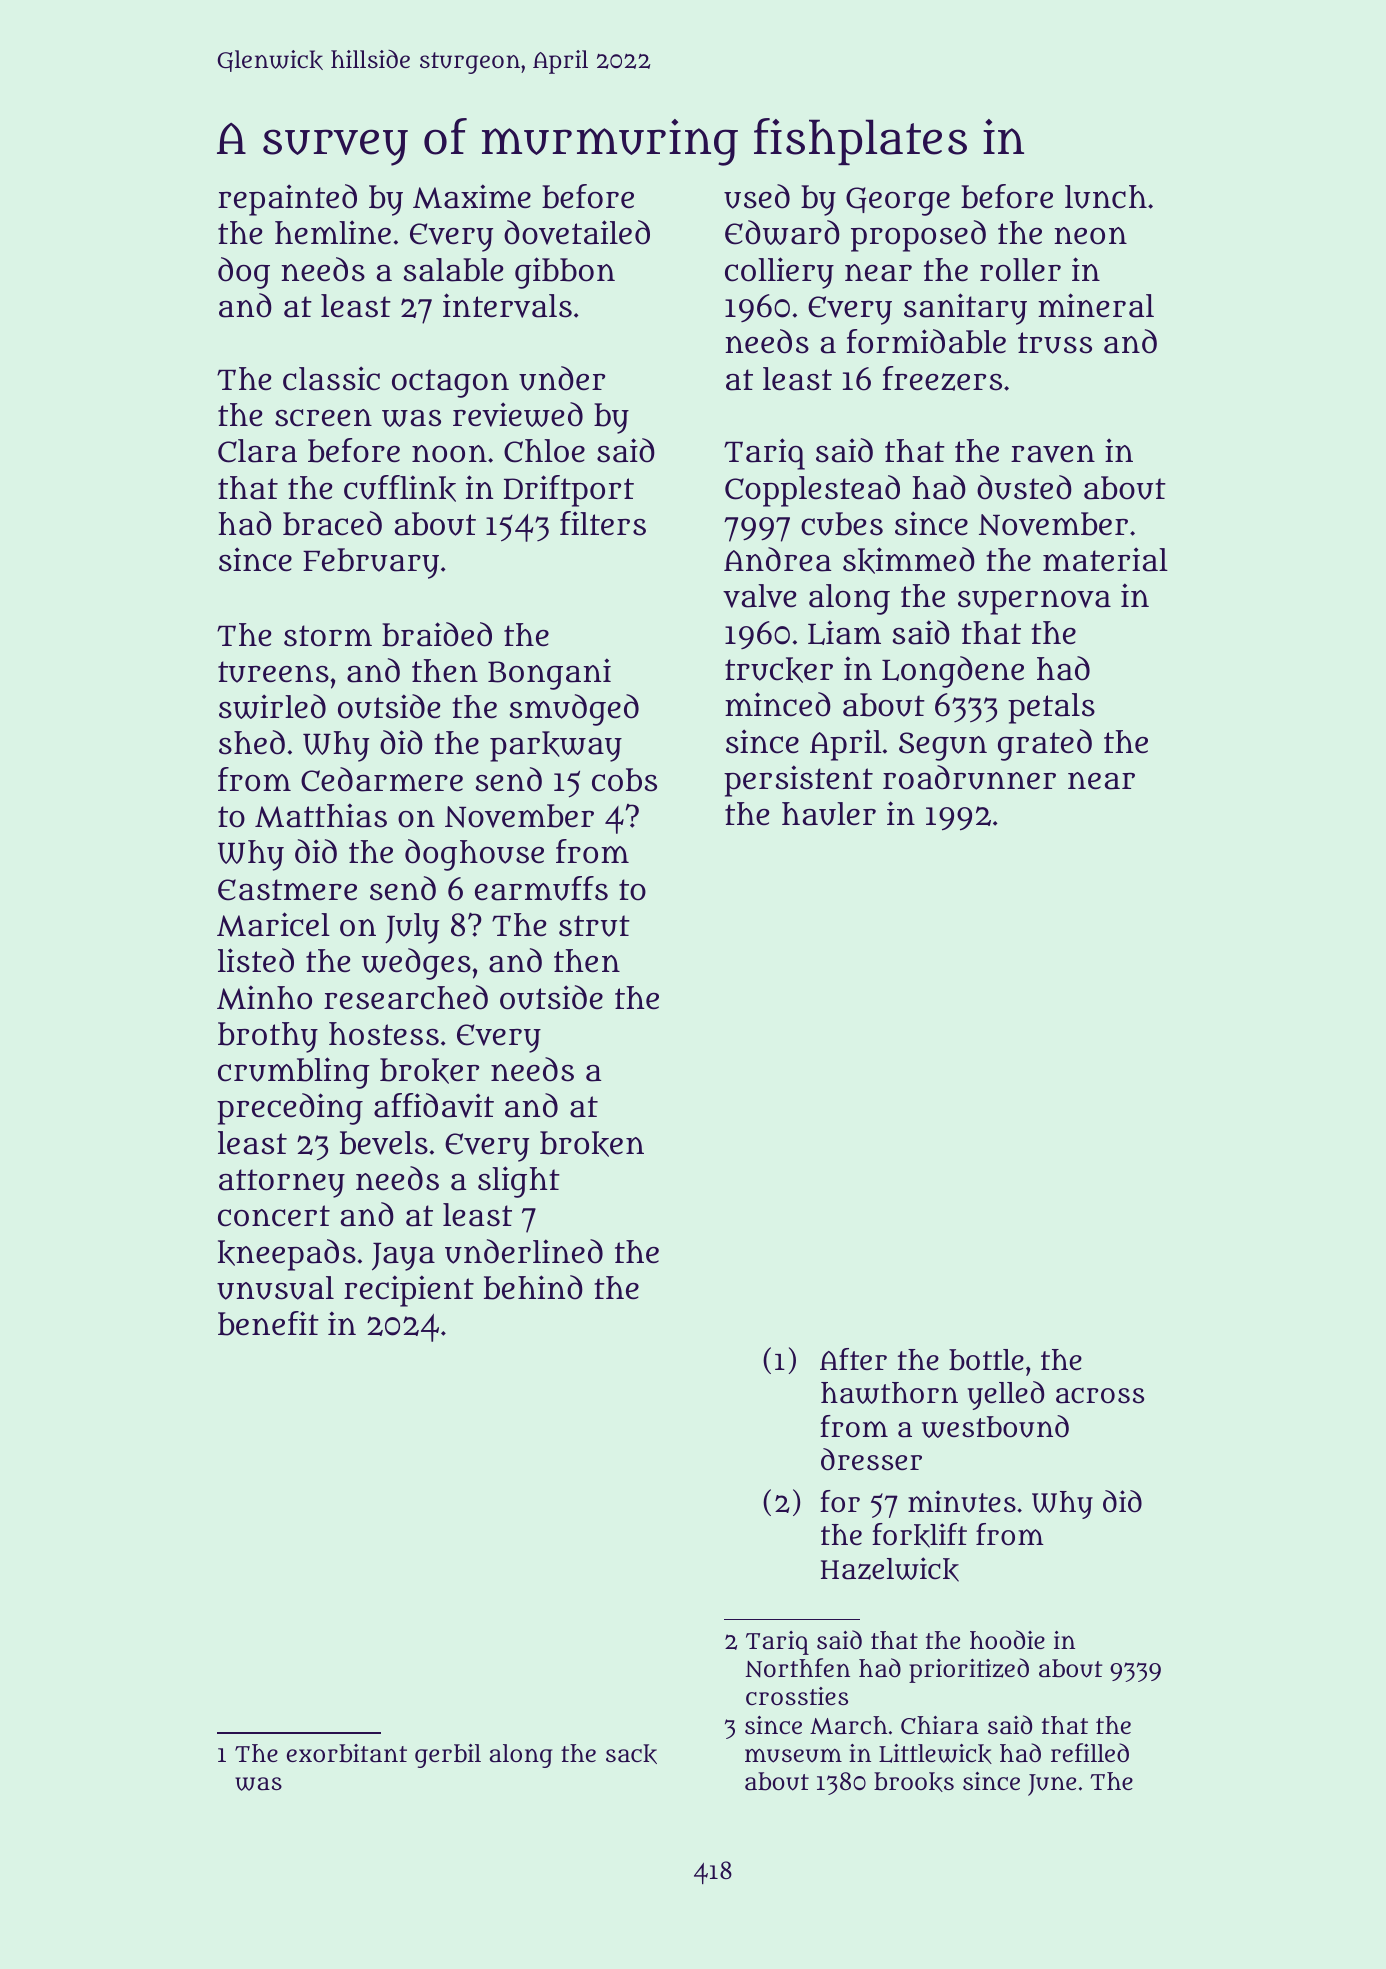  I want to click on Cedarmere, so click(382, 779).
